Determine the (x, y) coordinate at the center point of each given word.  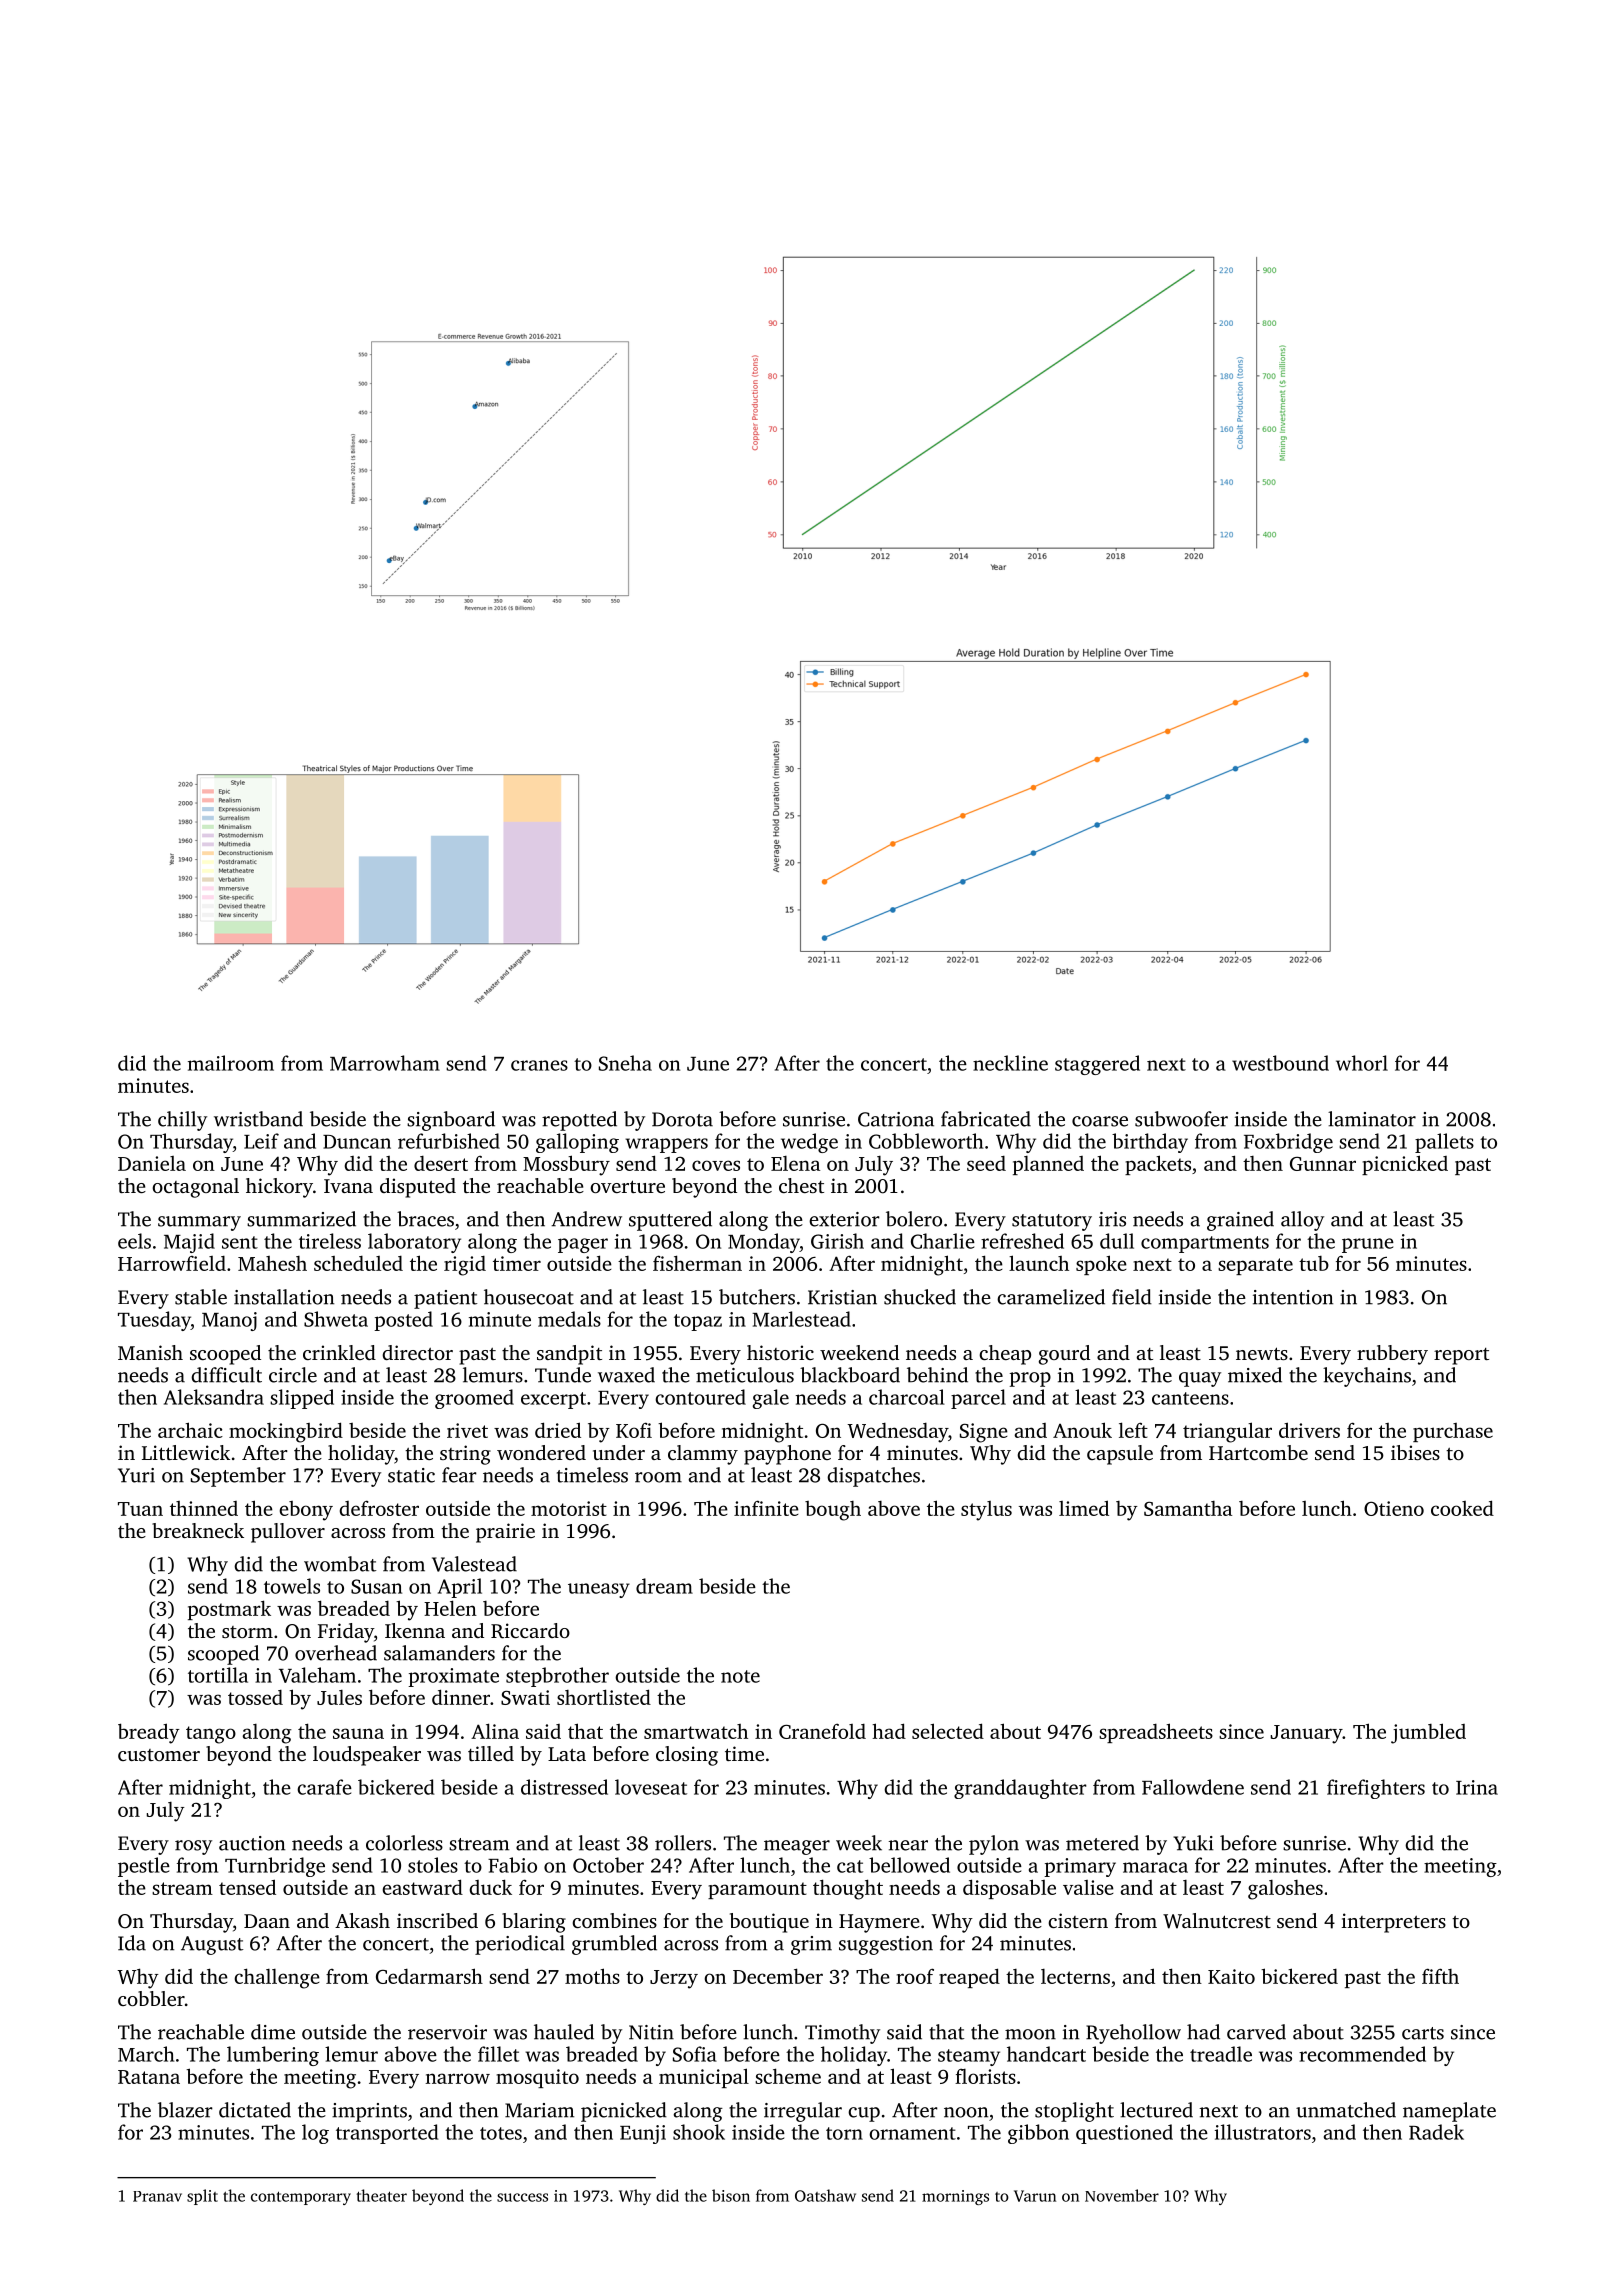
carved (1256, 2032)
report (1461, 1356)
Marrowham (385, 1063)
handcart (1046, 2054)
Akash (362, 1920)
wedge (809, 1143)
